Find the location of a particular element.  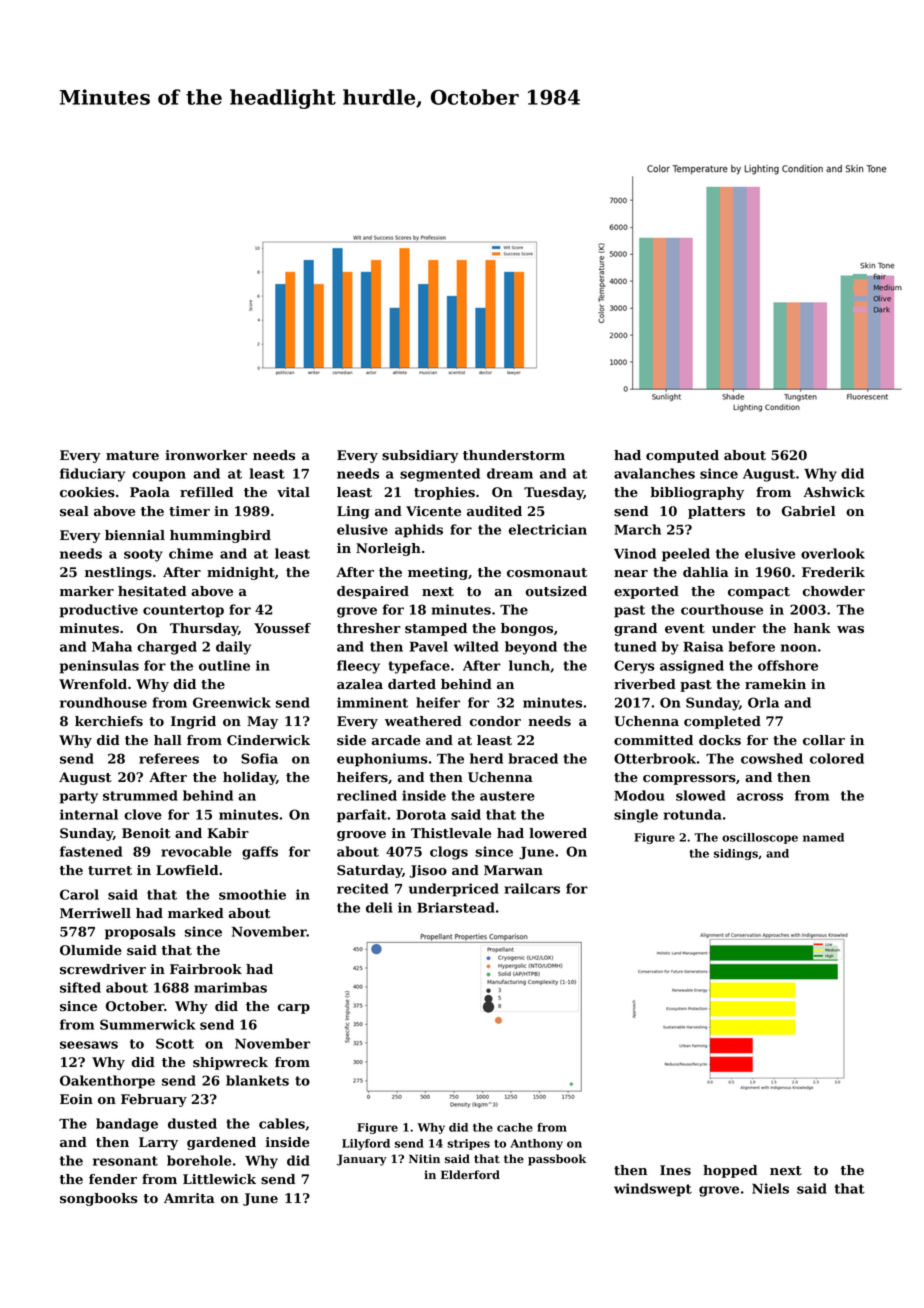

Briarstead is located at coordinates (456, 907).
